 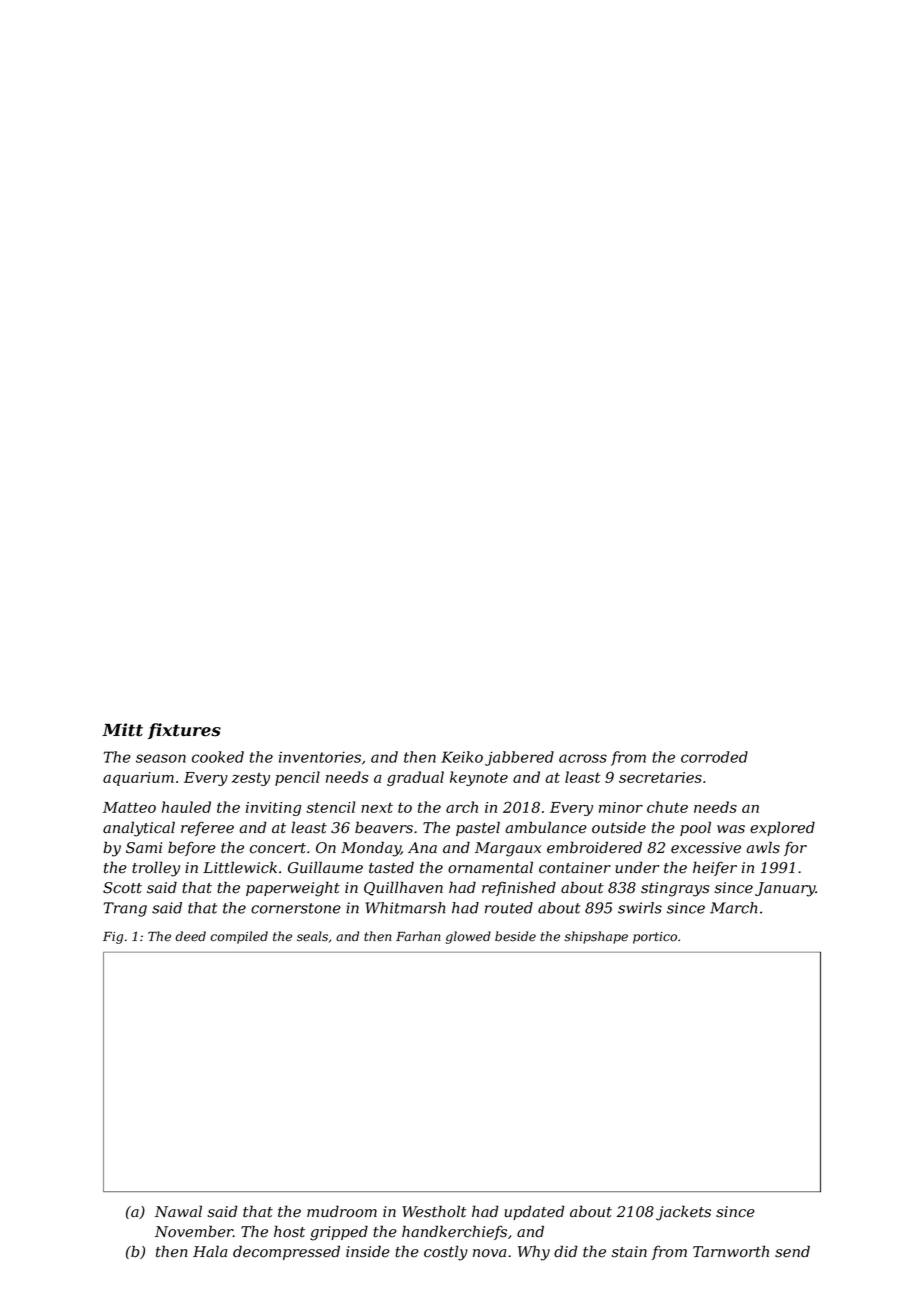 I want to click on Fig, so click(x=113, y=938).
